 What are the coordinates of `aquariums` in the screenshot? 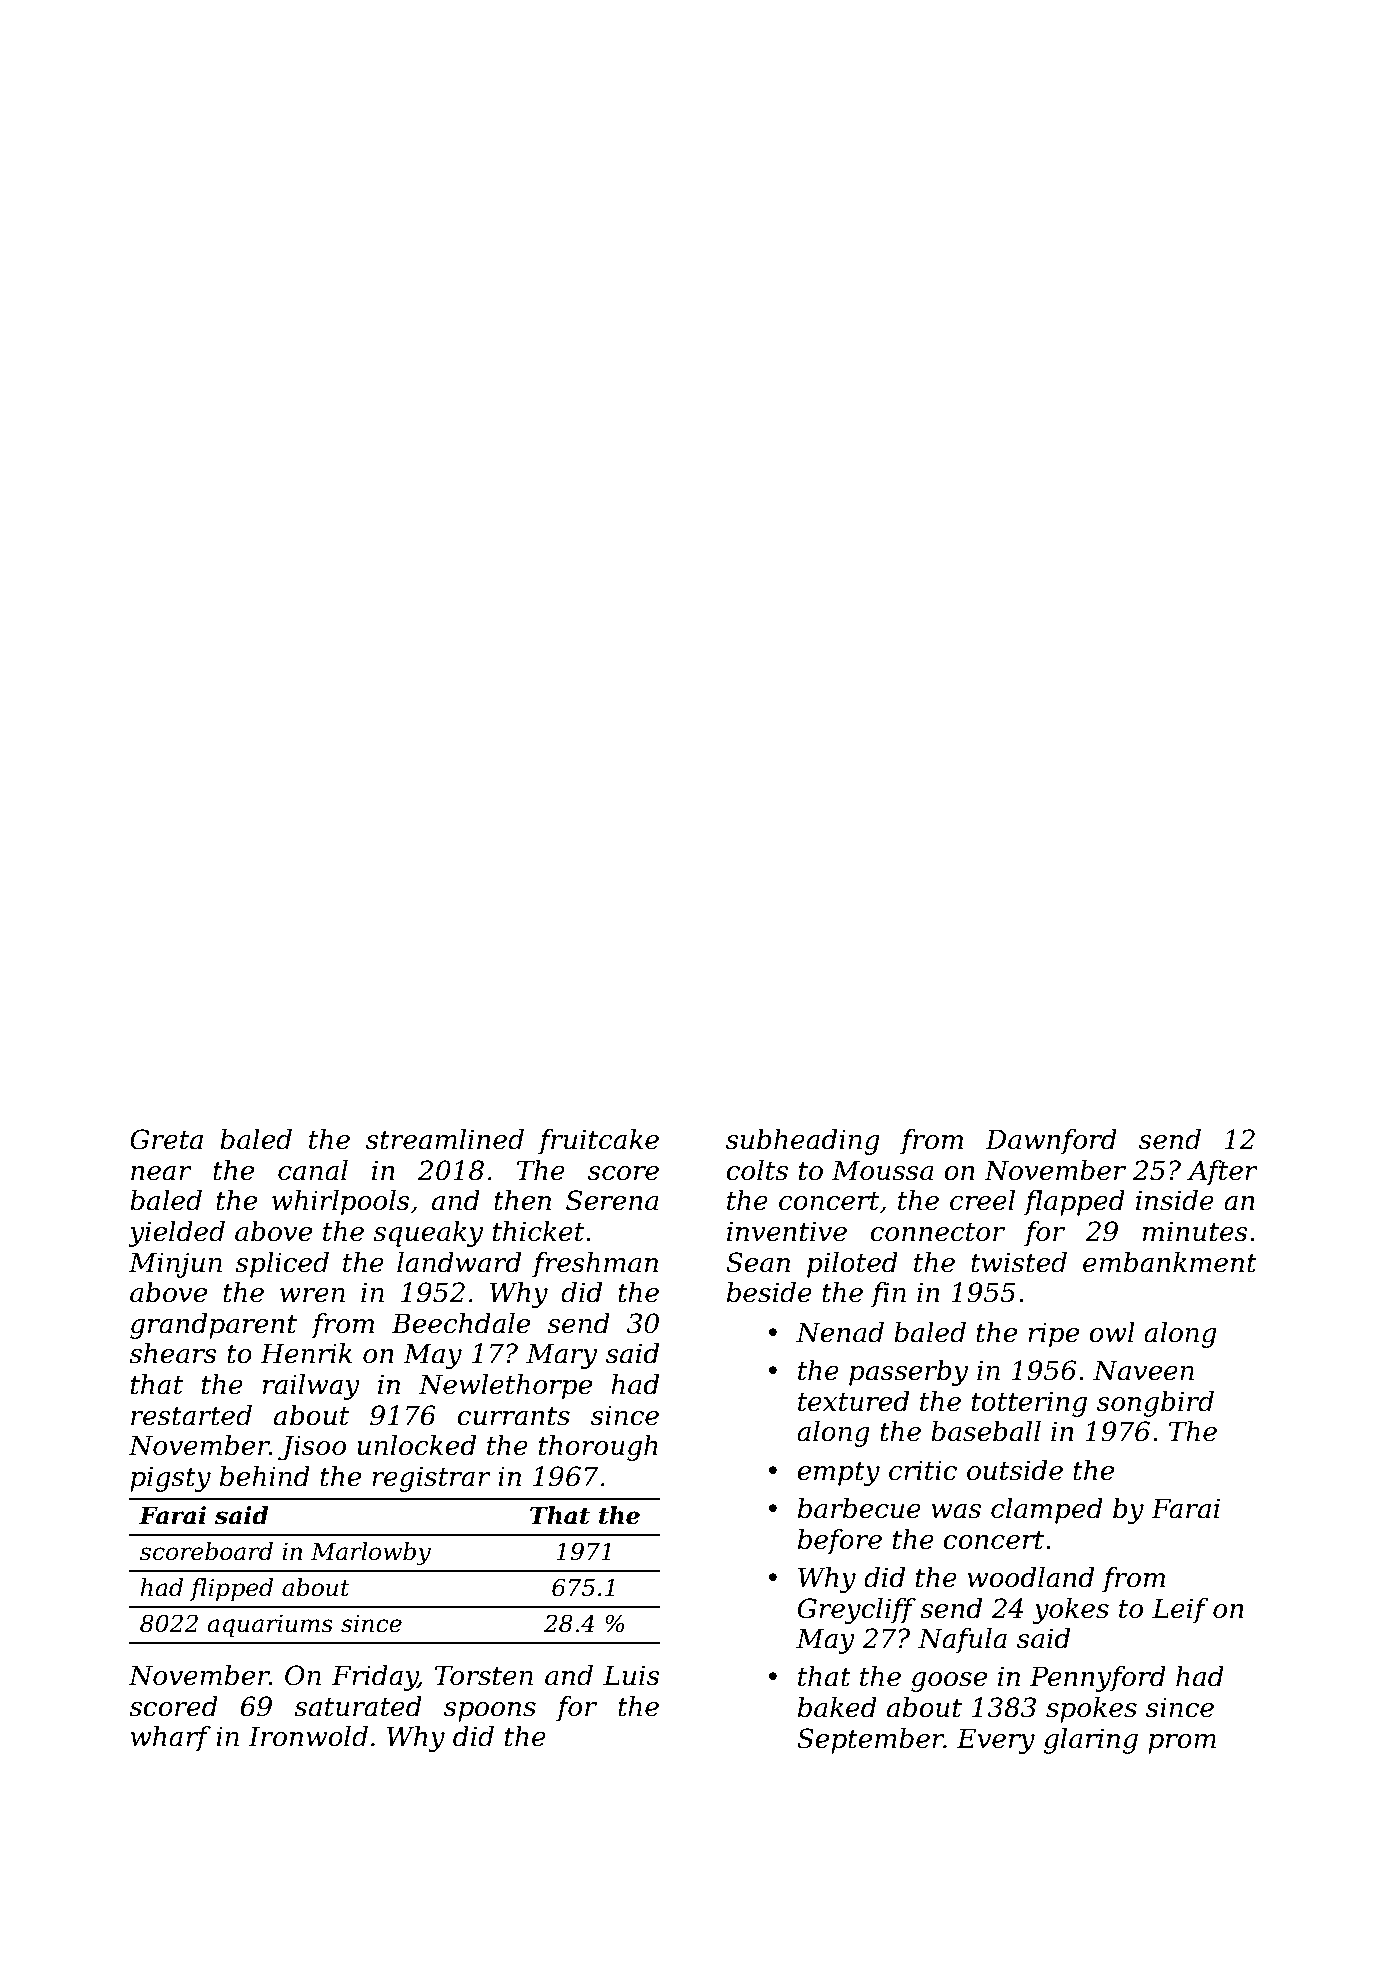 It's located at (270, 1626).
